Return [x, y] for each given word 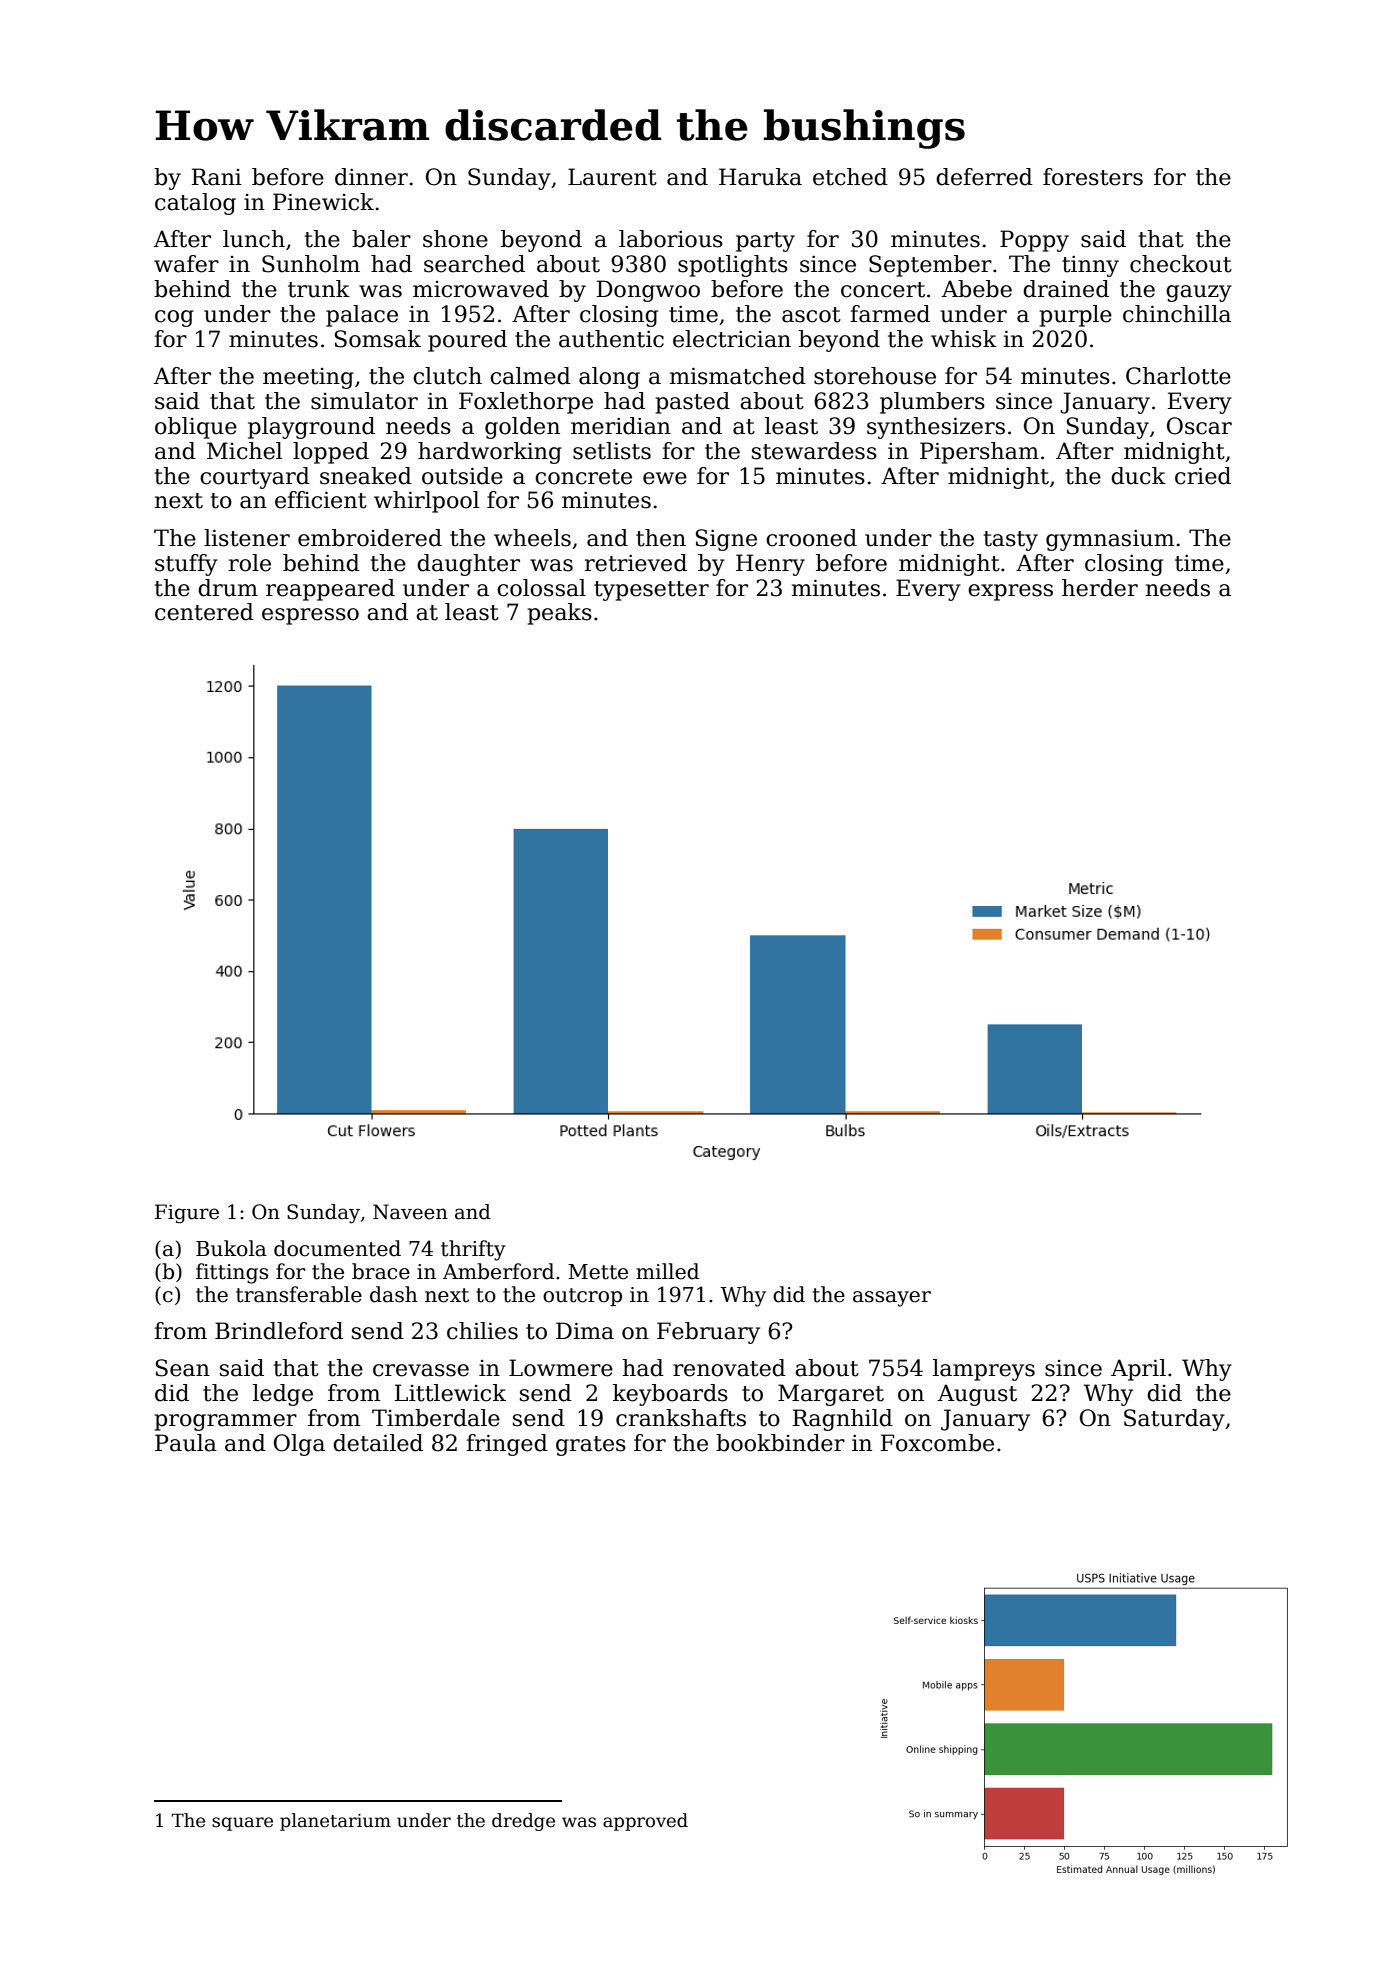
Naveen [410, 1212]
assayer [892, 1299]
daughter [468, 565]
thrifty [473, 1250]
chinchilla [1177, 314]
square [242, 1824]
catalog [195, 204]
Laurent [612, 177]
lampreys [984, 1370]
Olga [299, 1445]
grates [591, 1446]
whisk [964, 339]
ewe [665, 478]
